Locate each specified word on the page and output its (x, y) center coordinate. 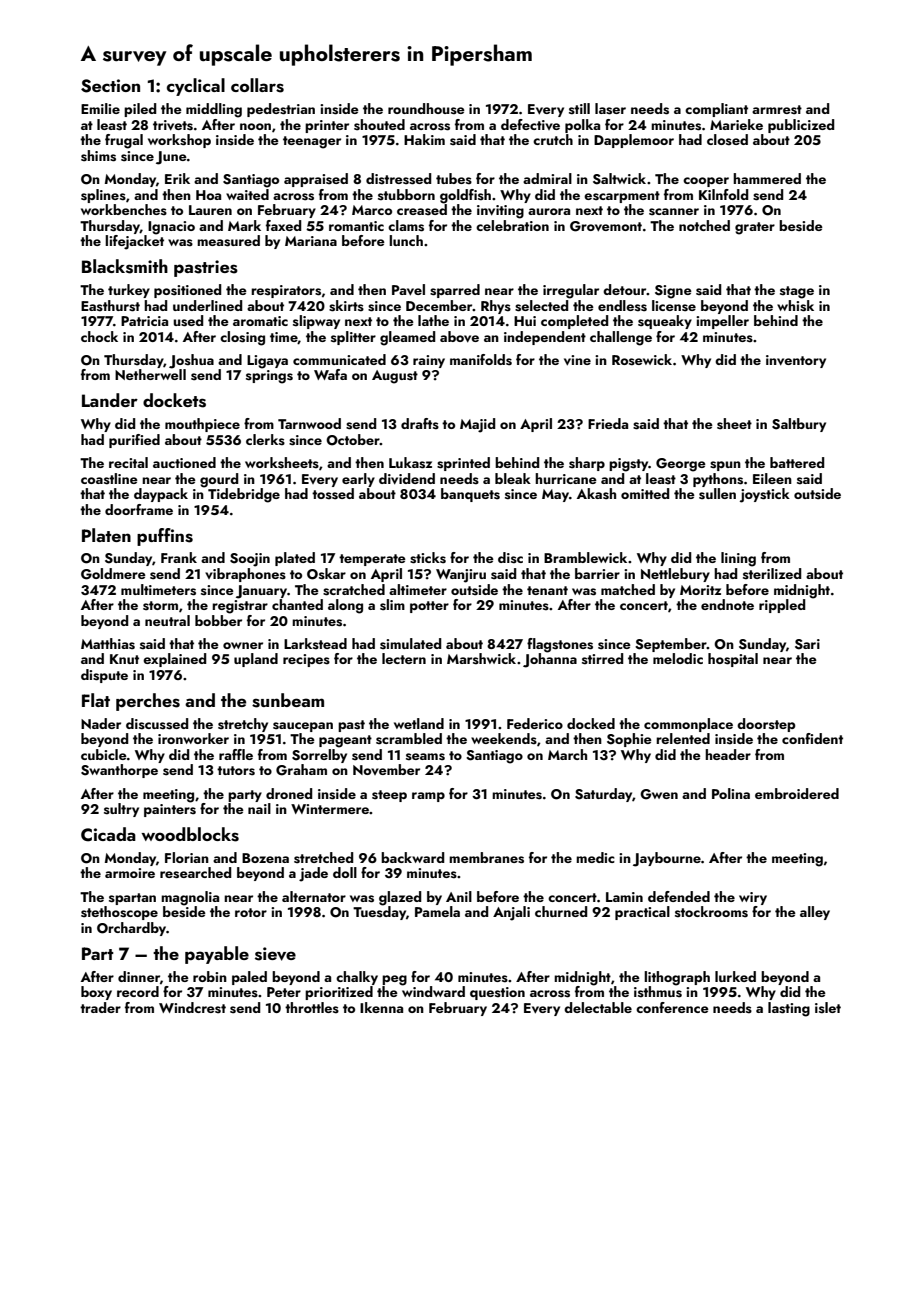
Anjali (511, 913)
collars (257, 85)
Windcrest (192, 1008)
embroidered (797, 793)
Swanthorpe (119, 771)
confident (812, 738)
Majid (477, 425)
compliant (716, 110)
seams (425, 757)
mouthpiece (202, 425)
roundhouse (426, 109)
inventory (796, 361)
